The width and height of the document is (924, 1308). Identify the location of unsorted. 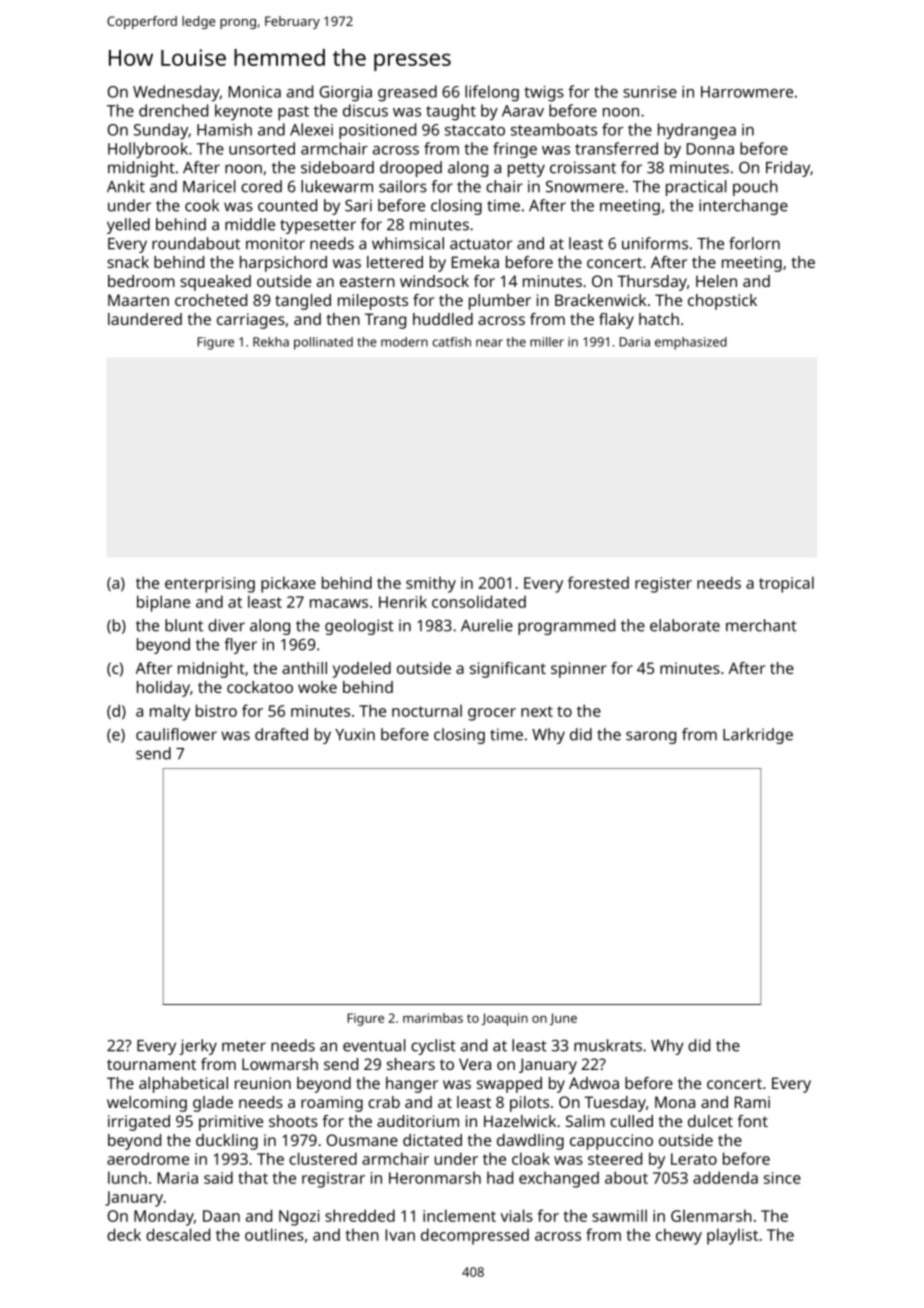
(262, 148).
